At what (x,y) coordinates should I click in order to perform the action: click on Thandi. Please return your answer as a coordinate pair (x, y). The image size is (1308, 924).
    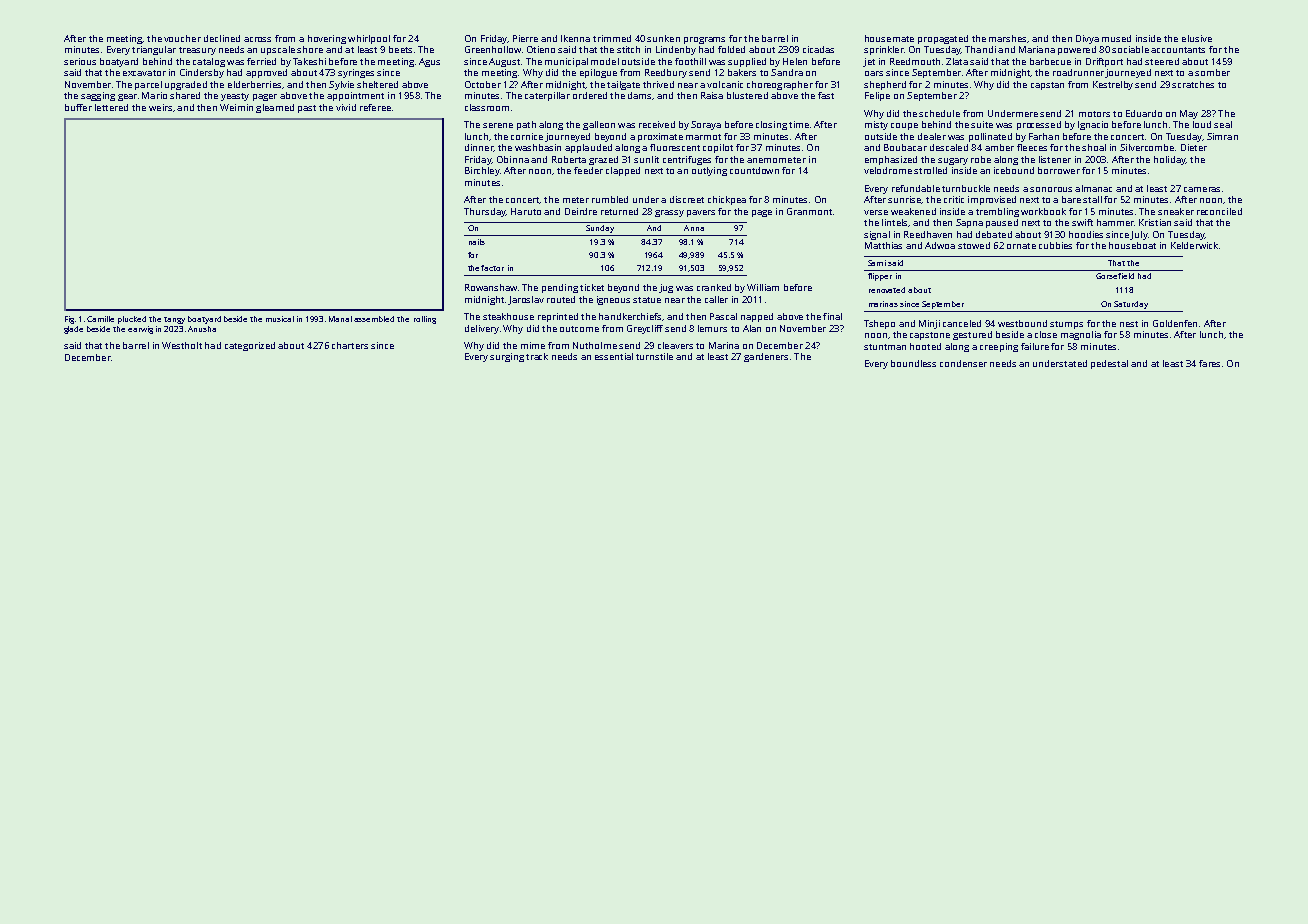
    Looking at the image, I should click on (980, 49).
